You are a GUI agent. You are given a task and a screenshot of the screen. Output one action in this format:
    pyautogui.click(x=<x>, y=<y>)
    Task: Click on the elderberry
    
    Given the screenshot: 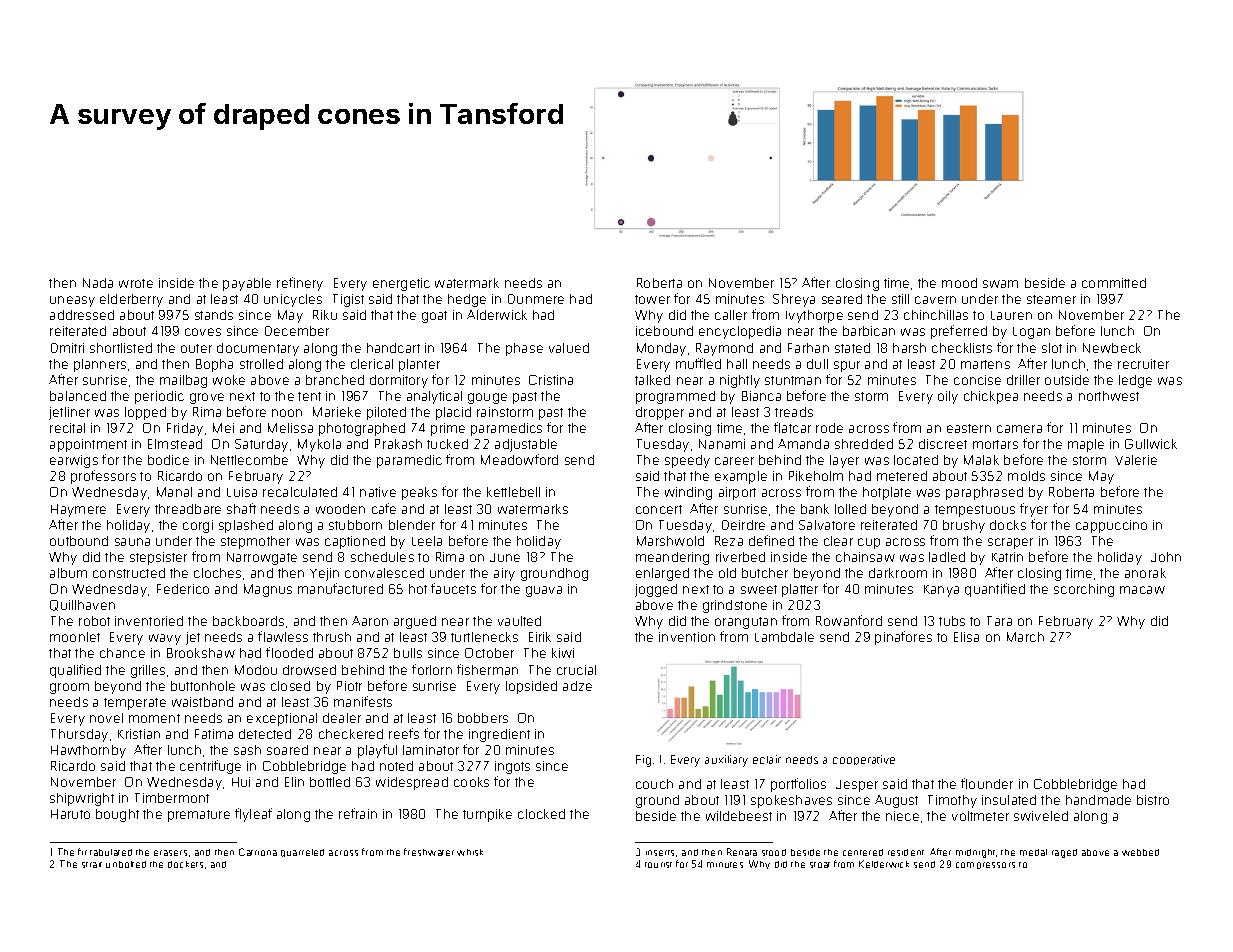 What is the action you would take?
    pyautogui.click(x=131, y=300)
